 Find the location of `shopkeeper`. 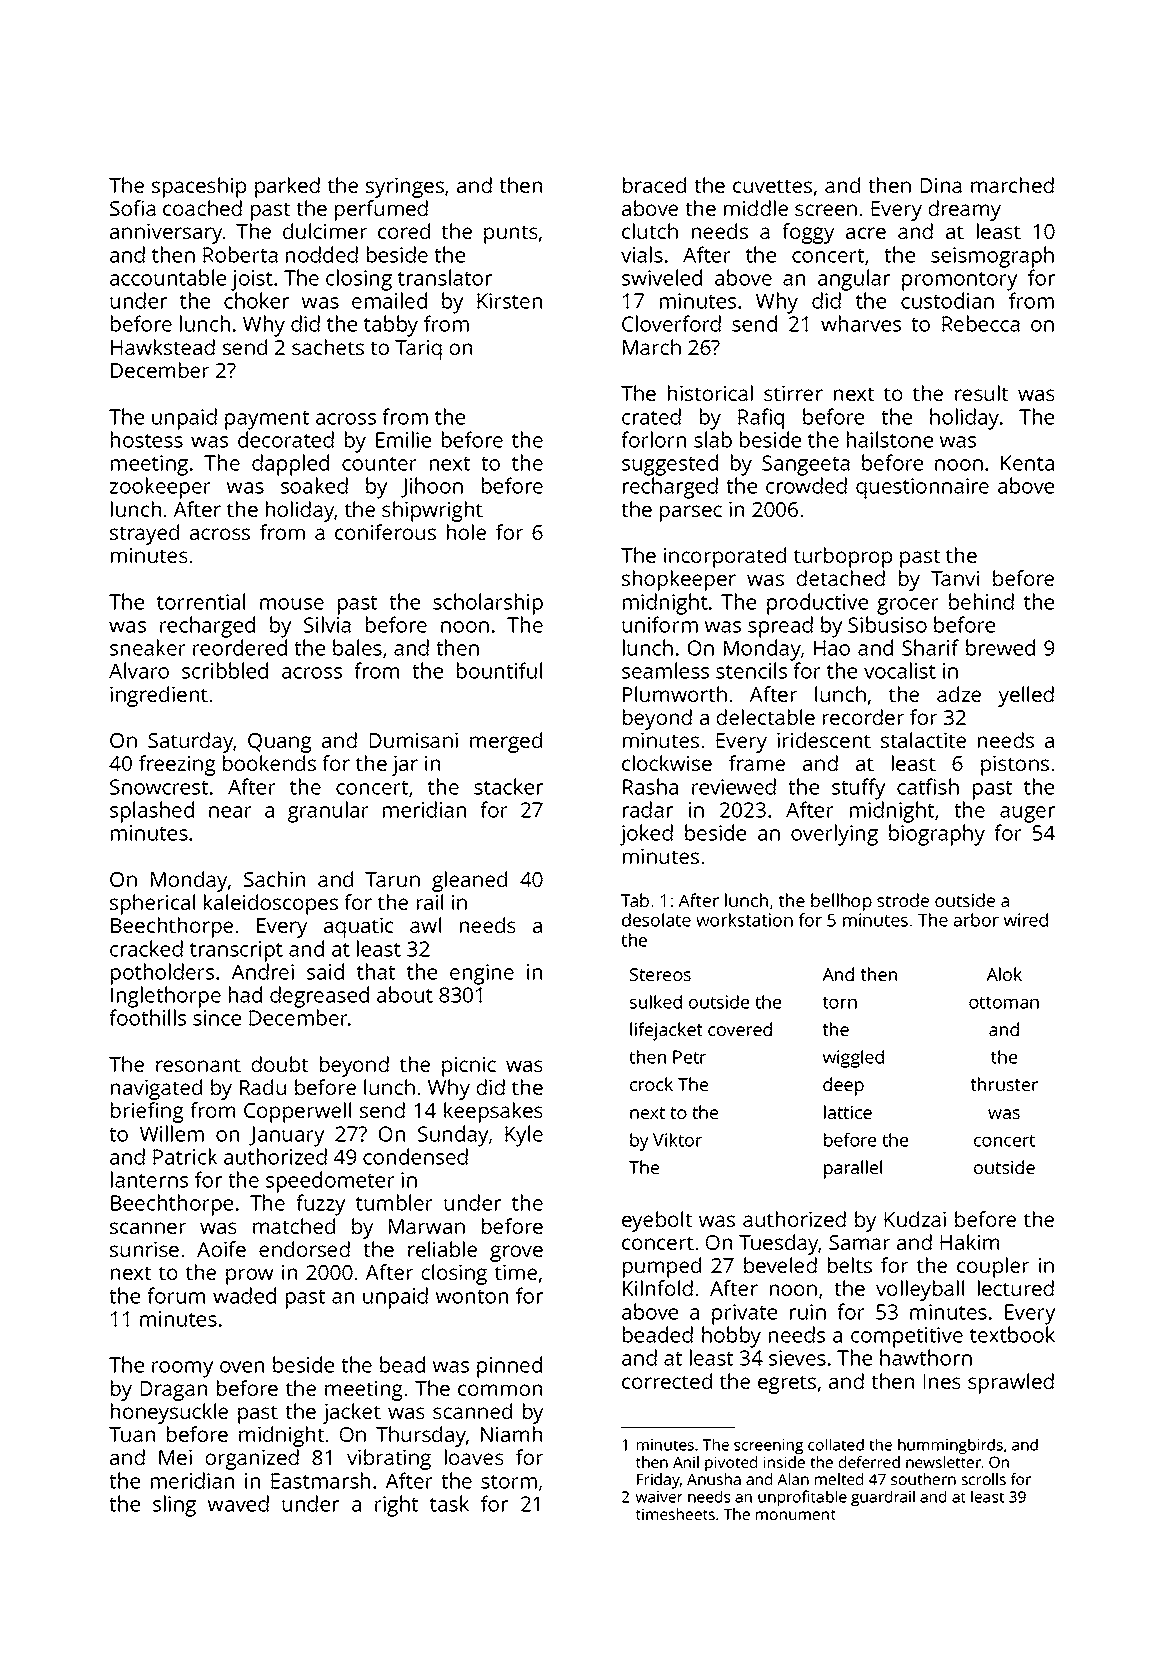

shopkeeper is located at coordinates (679, 580).
